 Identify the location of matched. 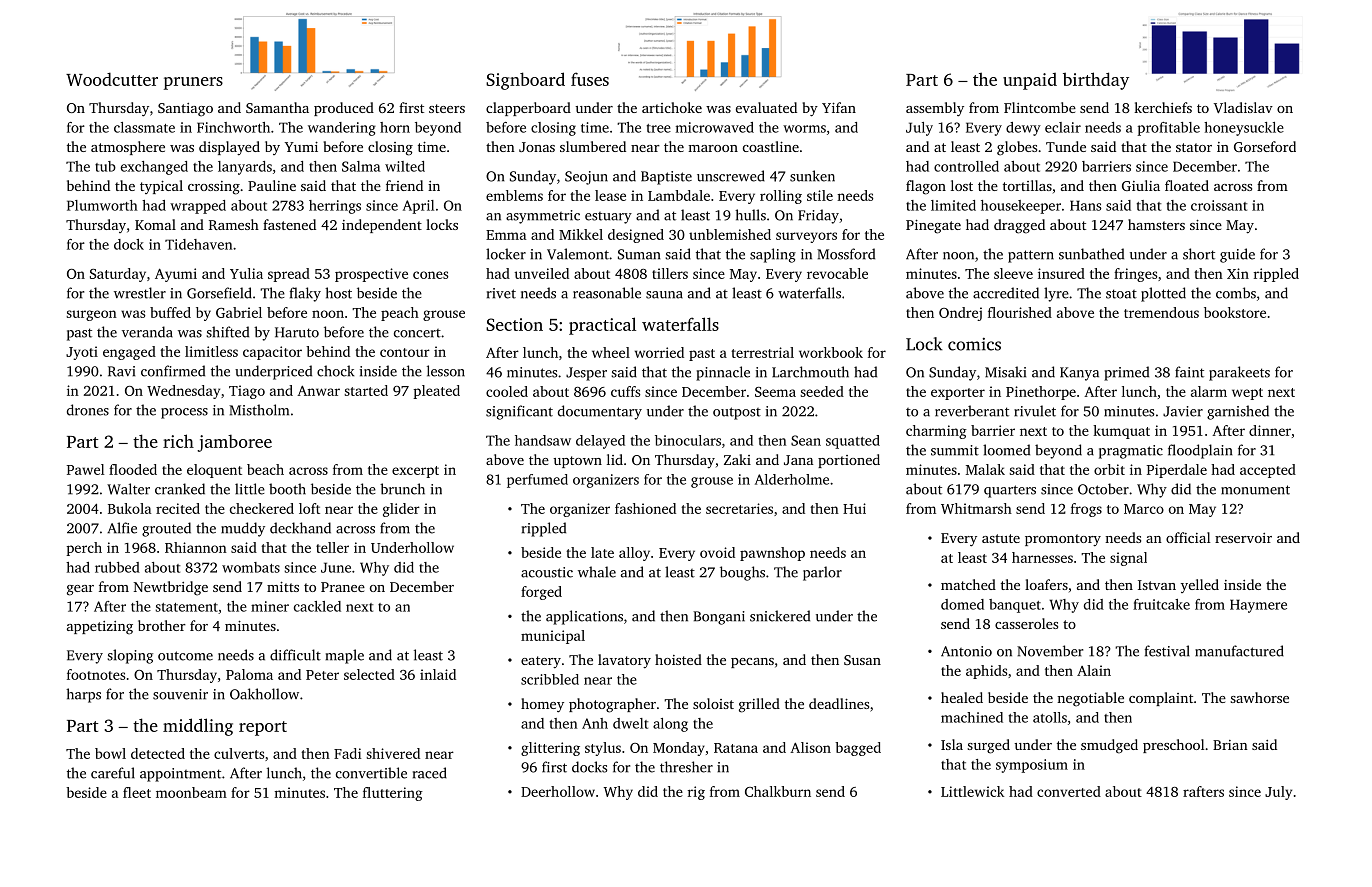
(968, 584).
